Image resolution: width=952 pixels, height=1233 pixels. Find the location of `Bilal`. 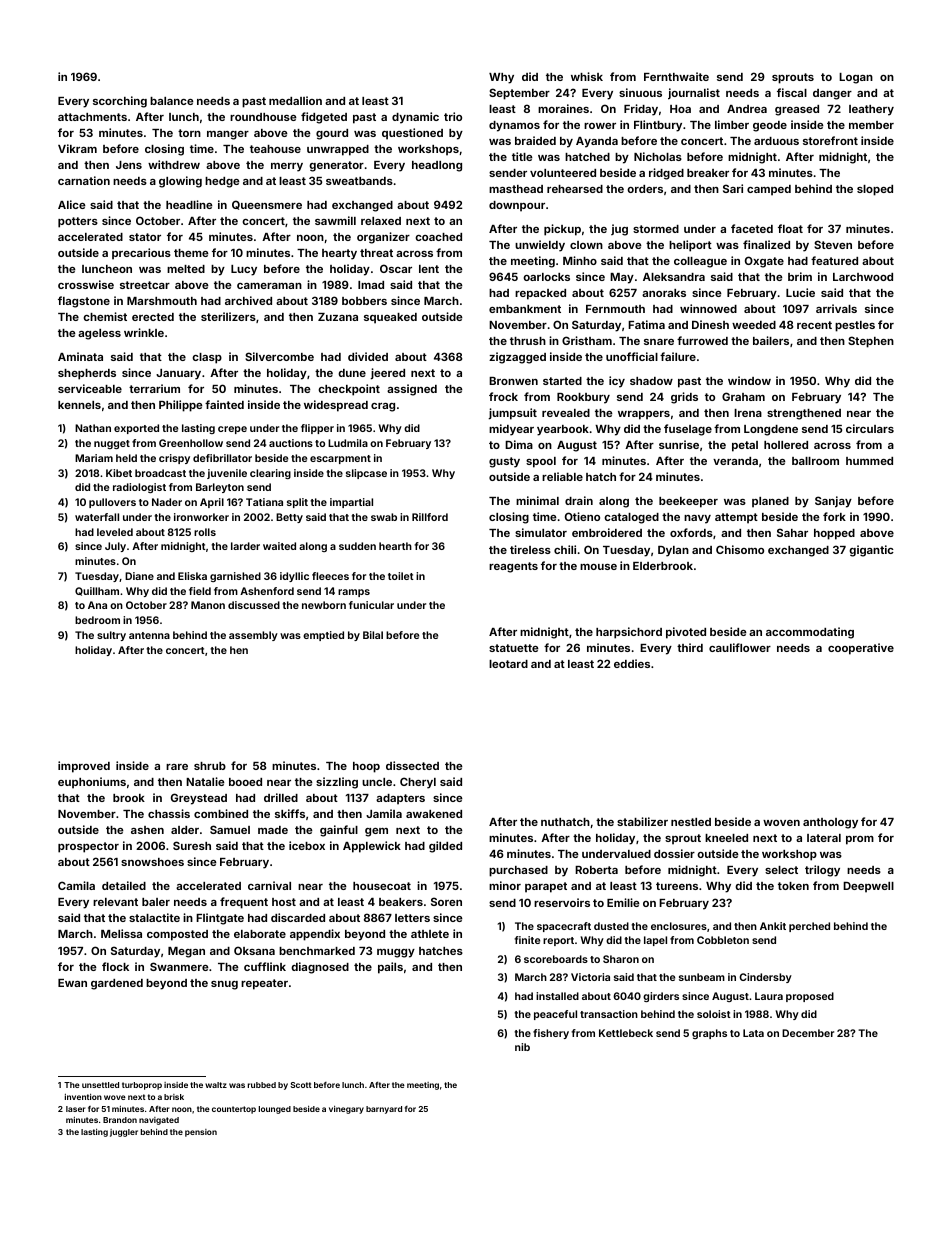

Bilal is located at coordinates (373, 635).
